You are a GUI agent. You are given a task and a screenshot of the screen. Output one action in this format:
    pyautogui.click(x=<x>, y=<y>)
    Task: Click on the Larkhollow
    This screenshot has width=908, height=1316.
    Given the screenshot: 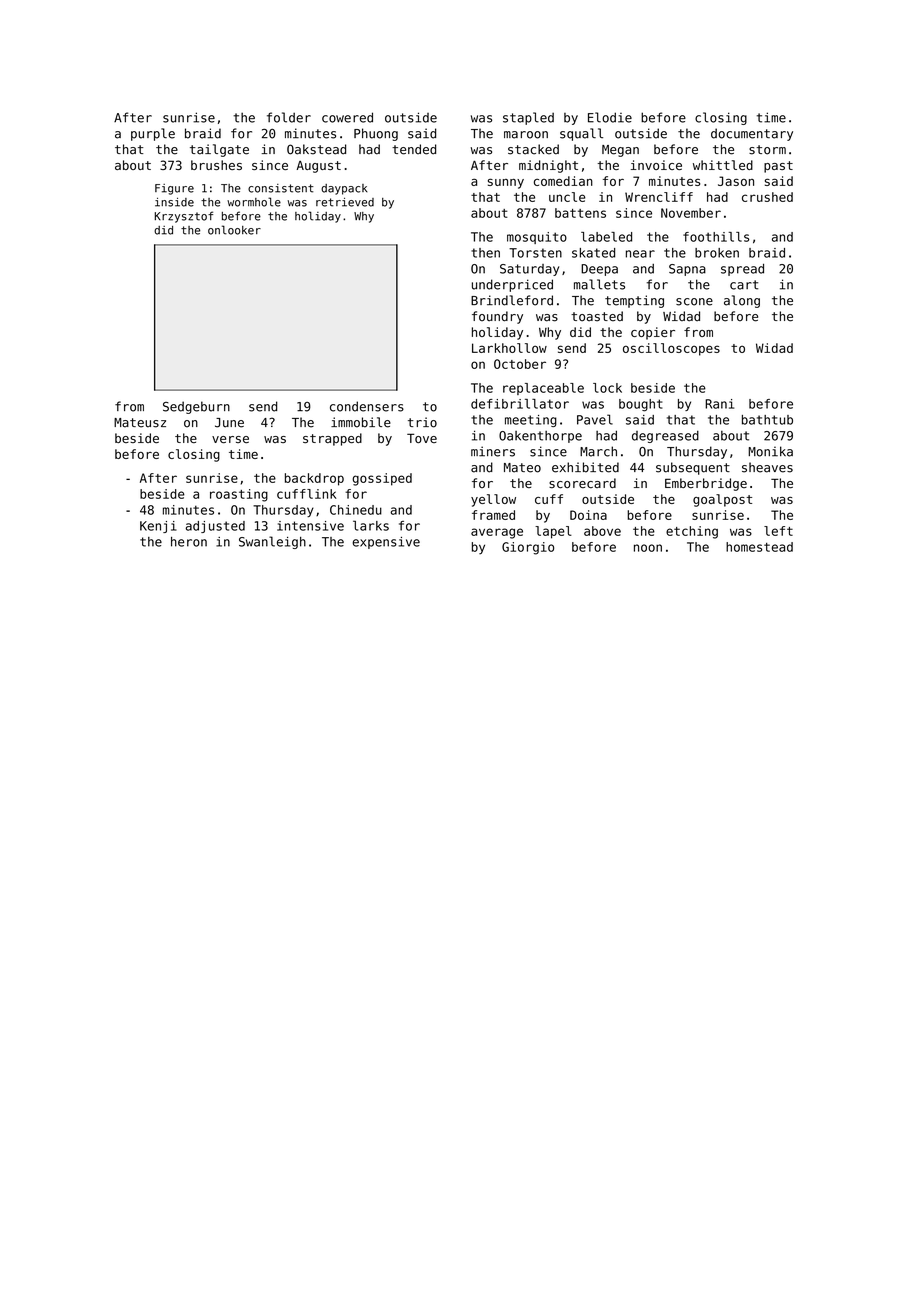 What is the action you would take?
    pyautogui.click(x=509, y=348)
